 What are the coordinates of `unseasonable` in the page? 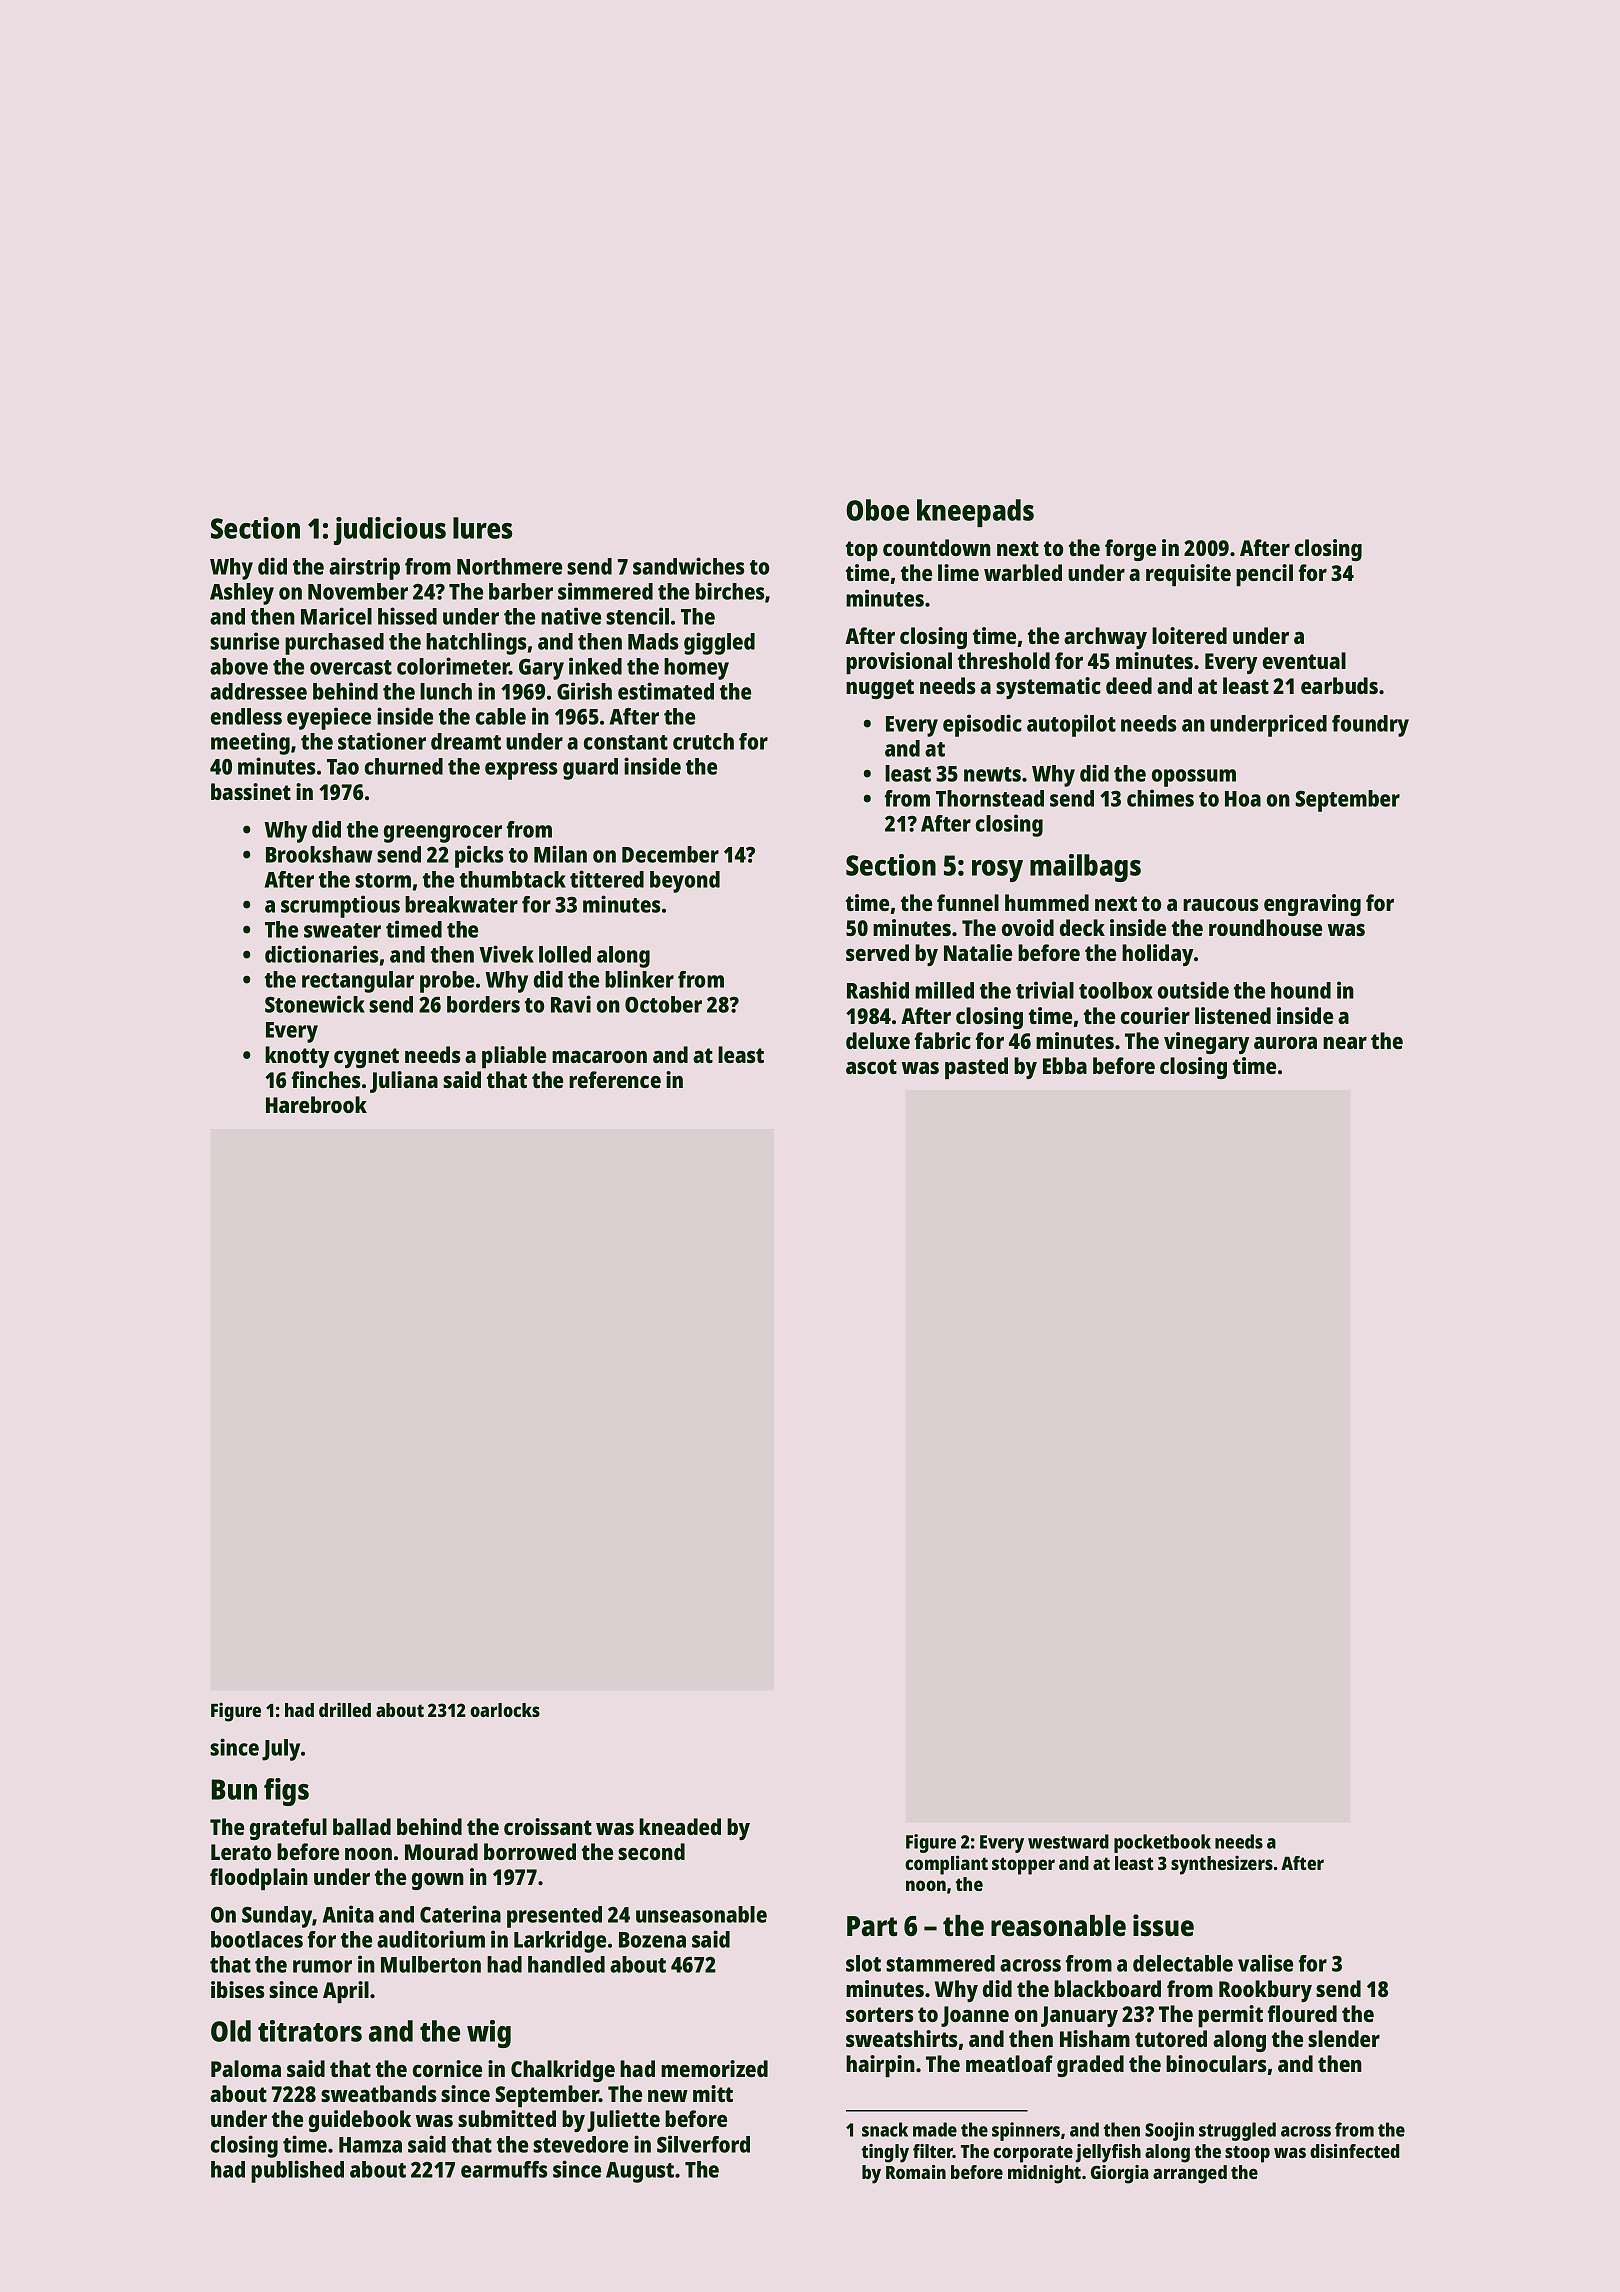 It's located at (701, 1914).
